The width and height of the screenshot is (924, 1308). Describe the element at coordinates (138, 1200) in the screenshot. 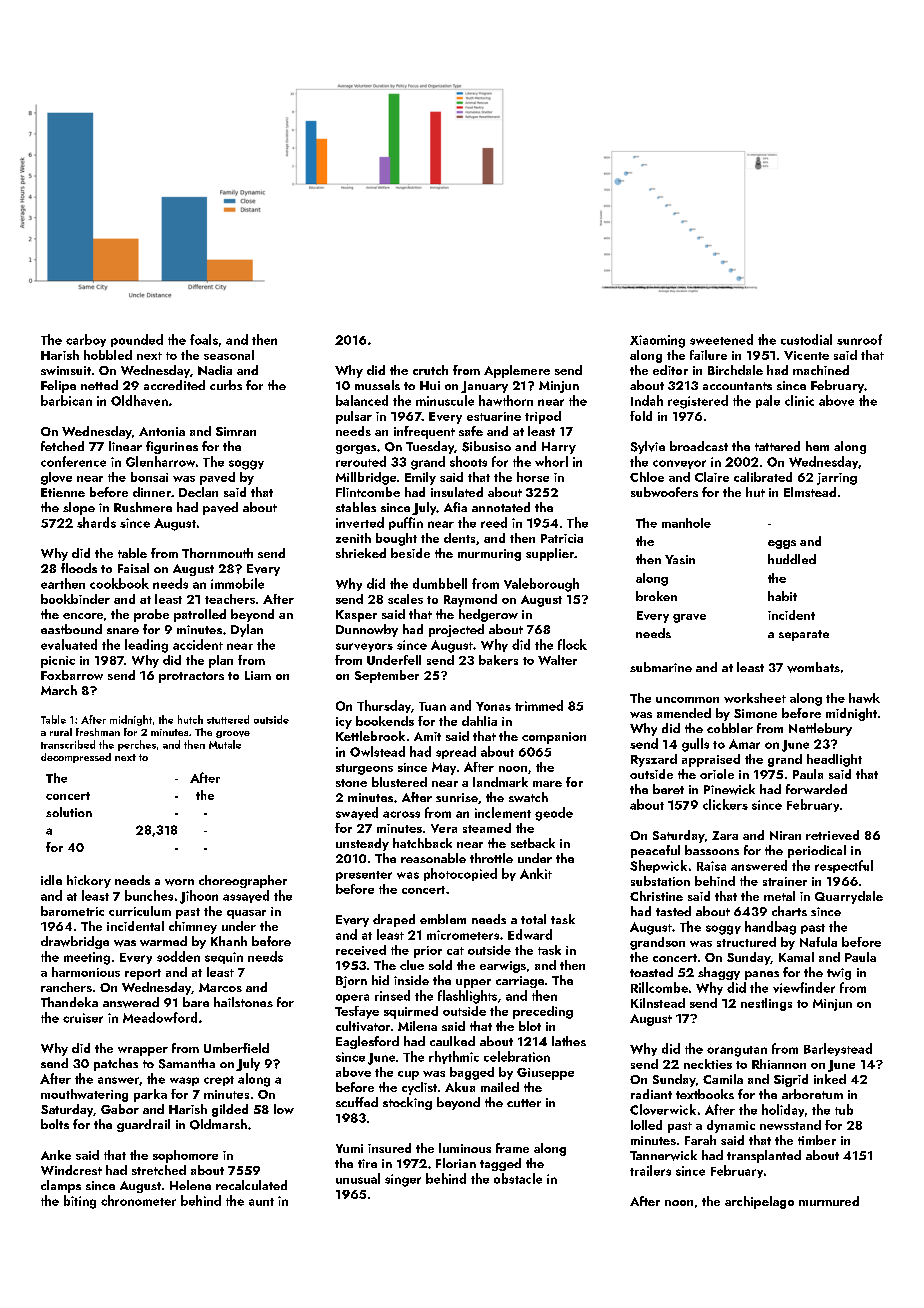

I see `chronometer` at that location.
